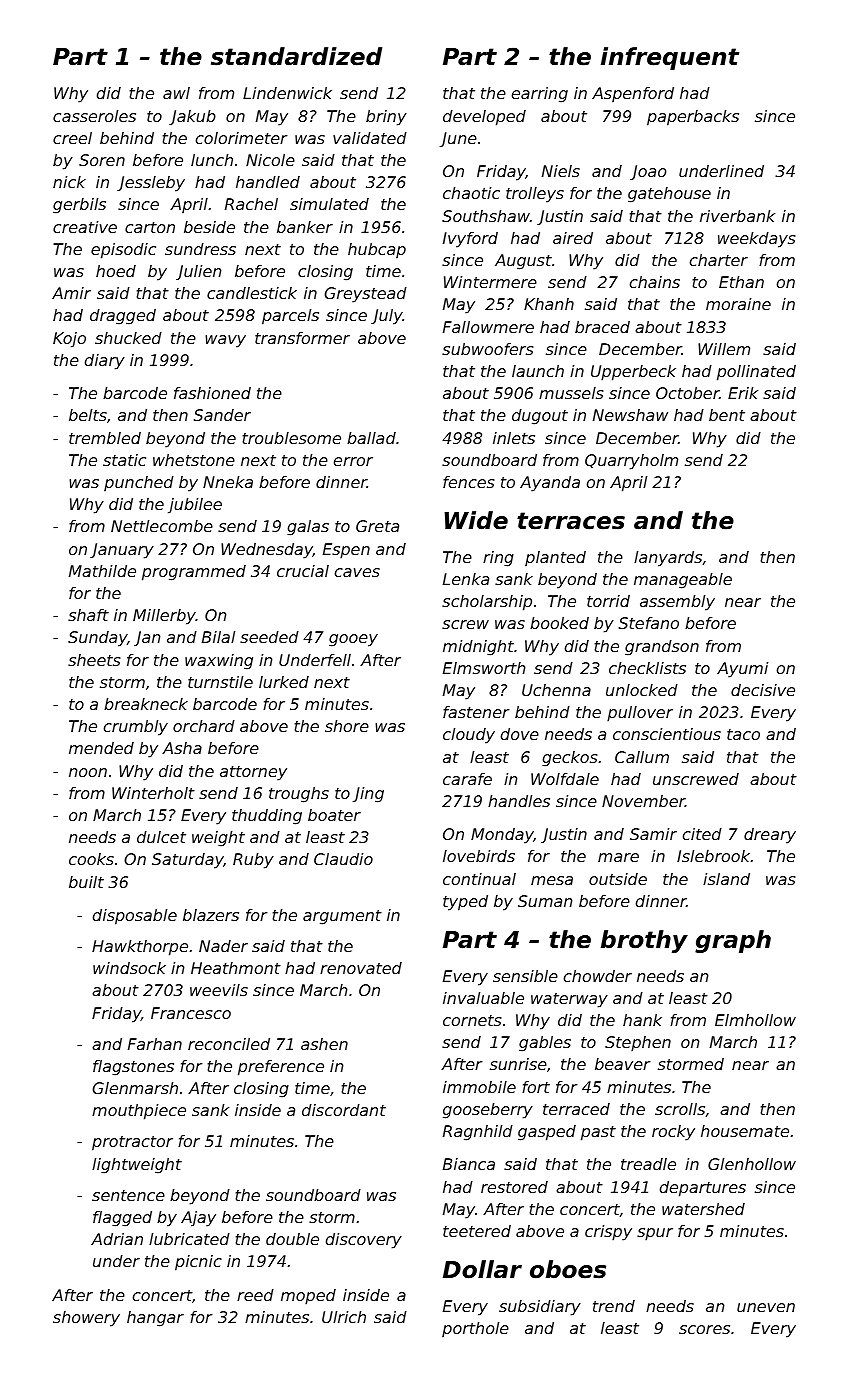 Image resolution: width=849 pixels, height=1400 pixels. What do you see at coordinates (191, 1013) in the document?
I see `Francesco` at bounding box center [191, 1013].
